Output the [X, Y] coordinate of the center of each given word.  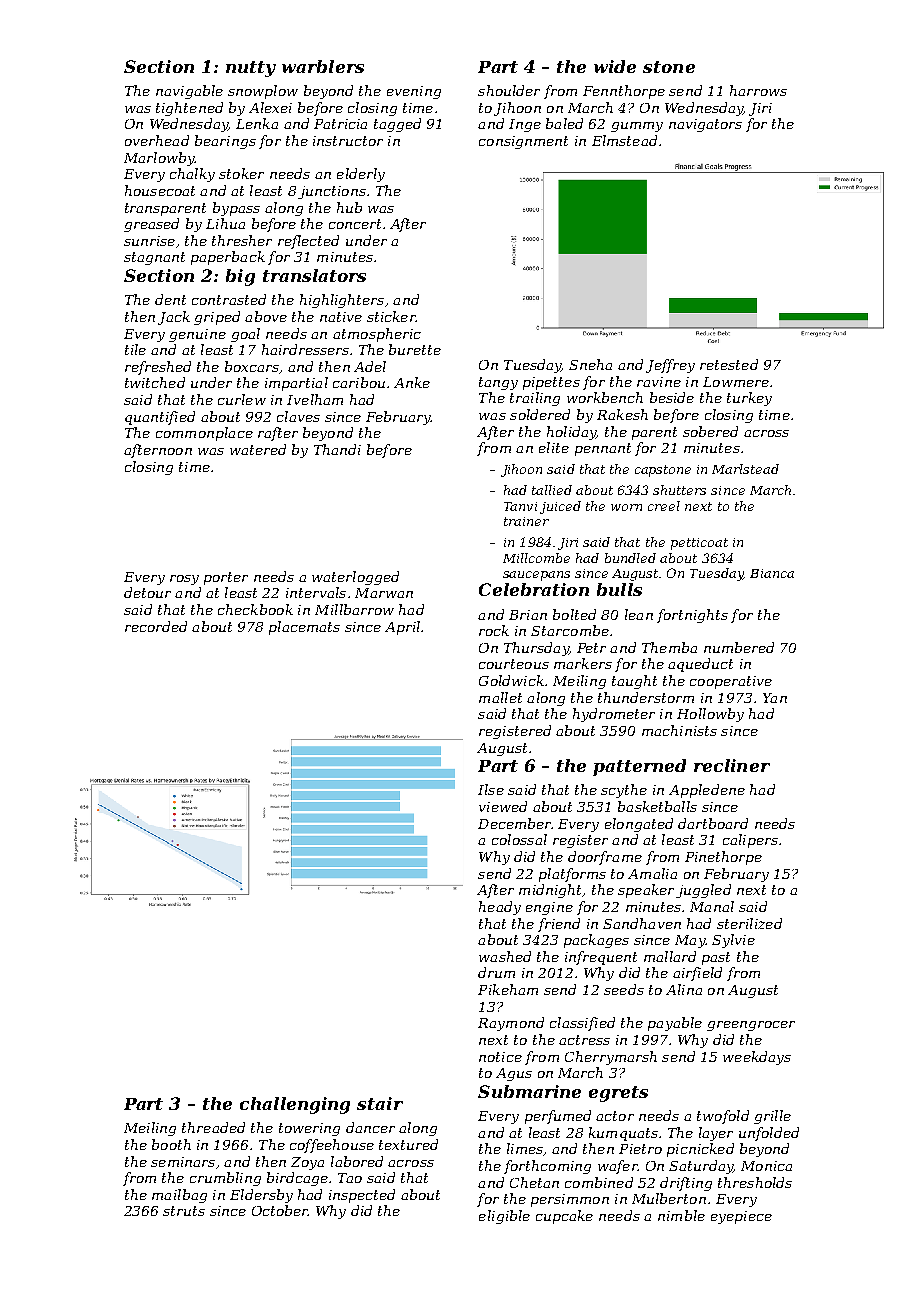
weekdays [757, 1058]
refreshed [158, 368]
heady [500, 908]
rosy [184, 580]
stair [380, 1103]
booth [171, 1144]
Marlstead [745, 469]
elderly [361, 175]
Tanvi [520, 506]
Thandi [337, 449]
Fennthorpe [624, 92]
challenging [295, 1105]
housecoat [160, 190]
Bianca [772, 573]
